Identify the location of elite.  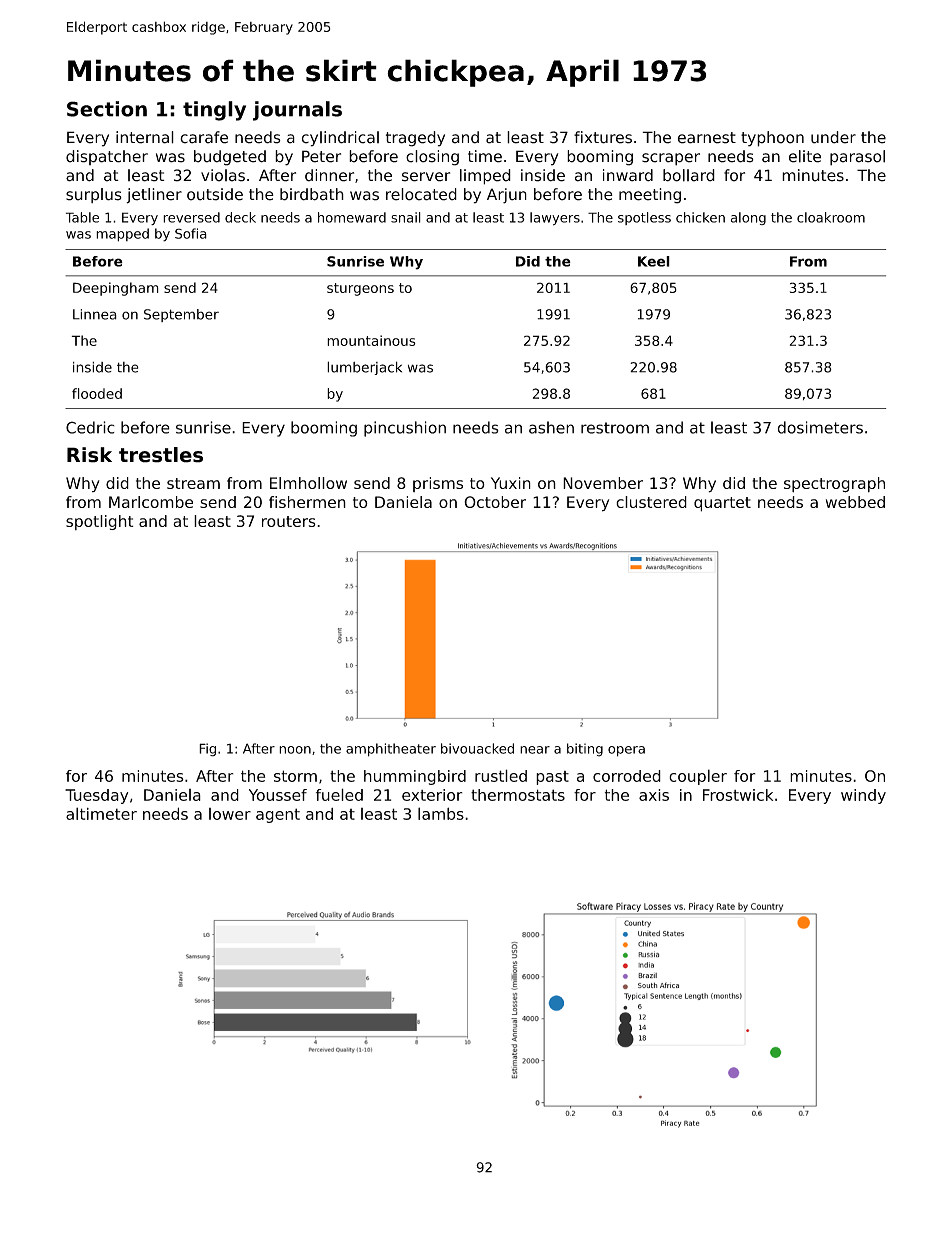
(805, 156).
